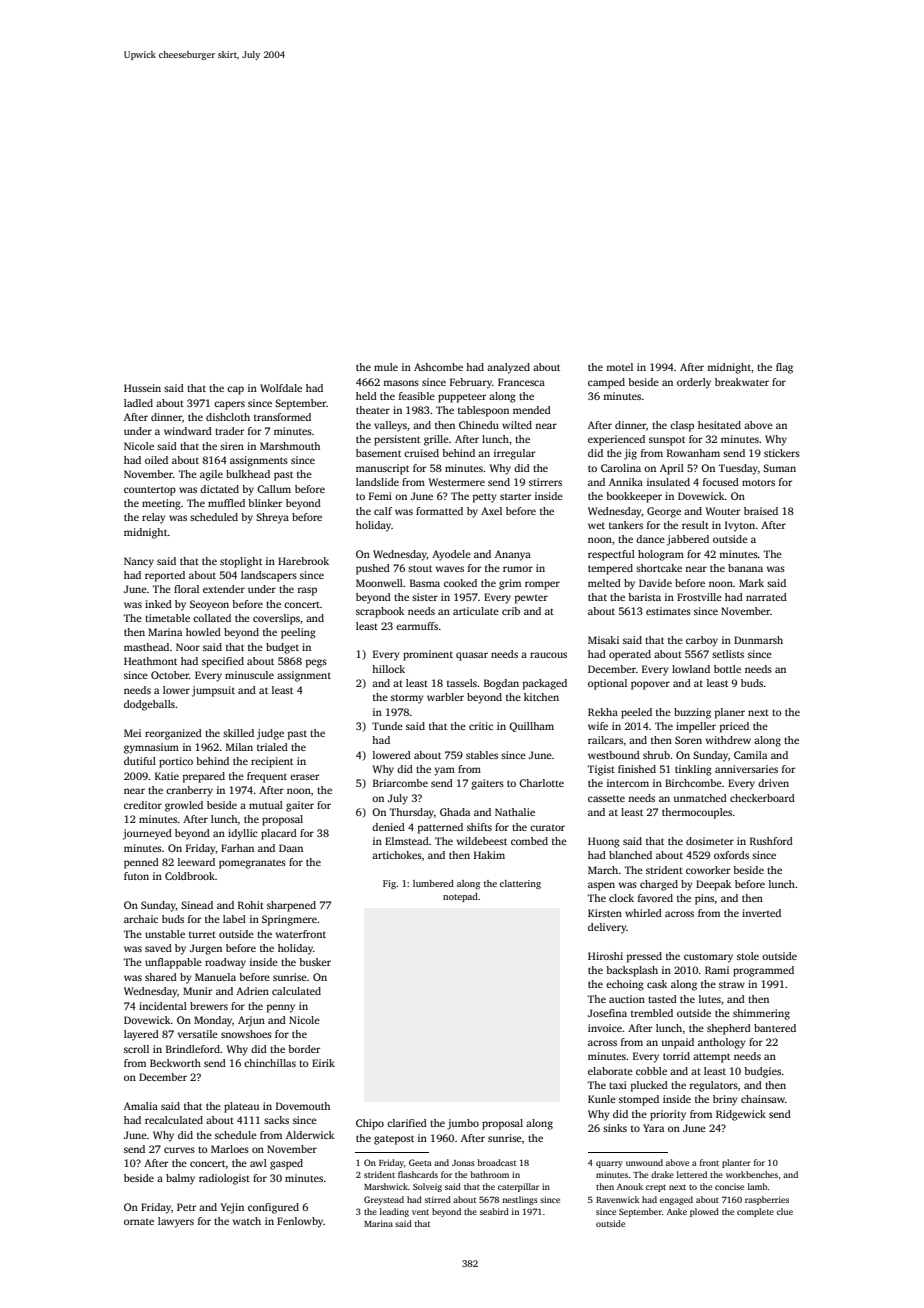 The height and width of the screenshot is (1308, 924). I want to click on Daan, so click(291, 848).
